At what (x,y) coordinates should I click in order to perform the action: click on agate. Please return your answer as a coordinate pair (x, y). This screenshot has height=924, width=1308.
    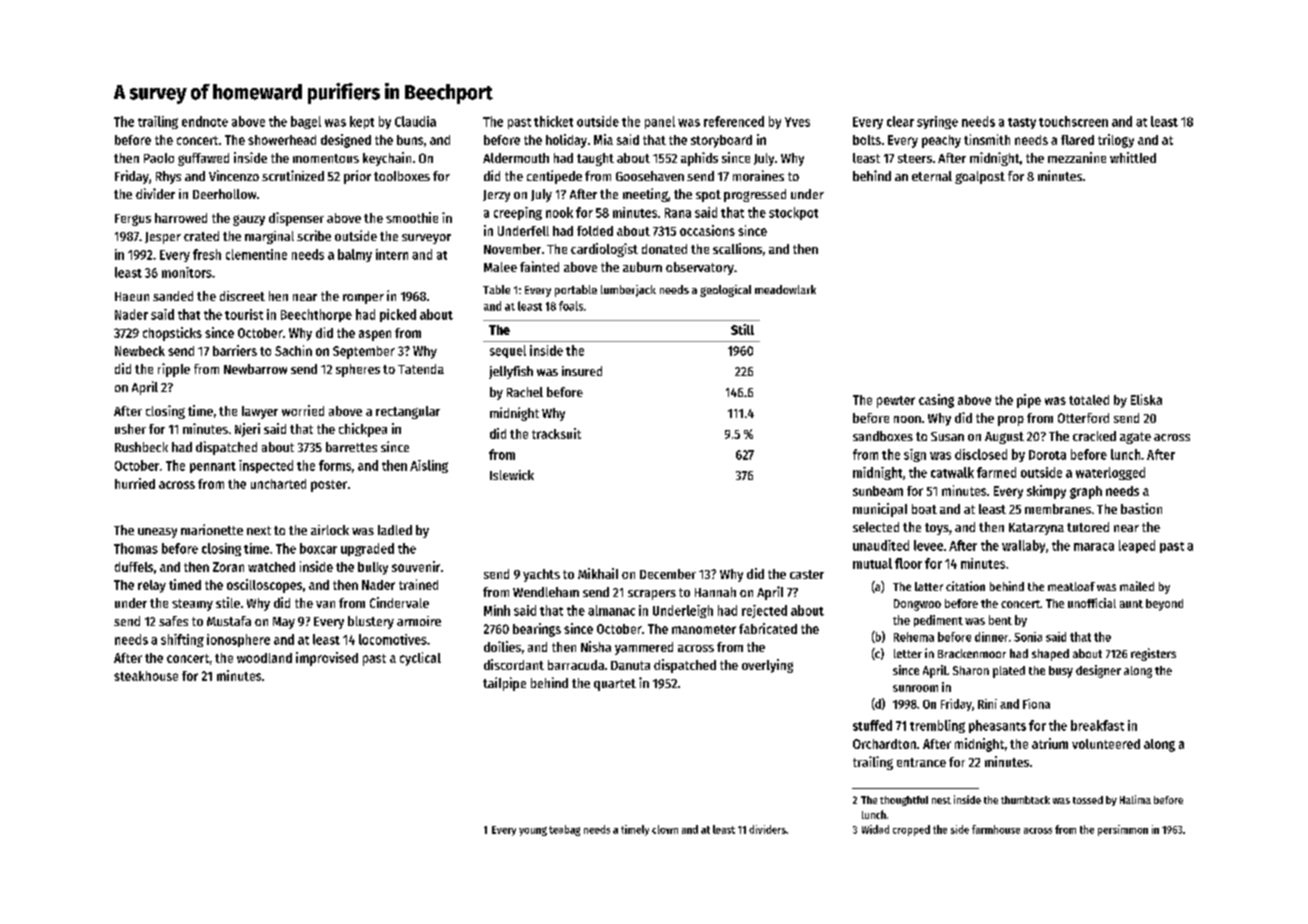
    Looking at the image, I should click on (1135, 438).
